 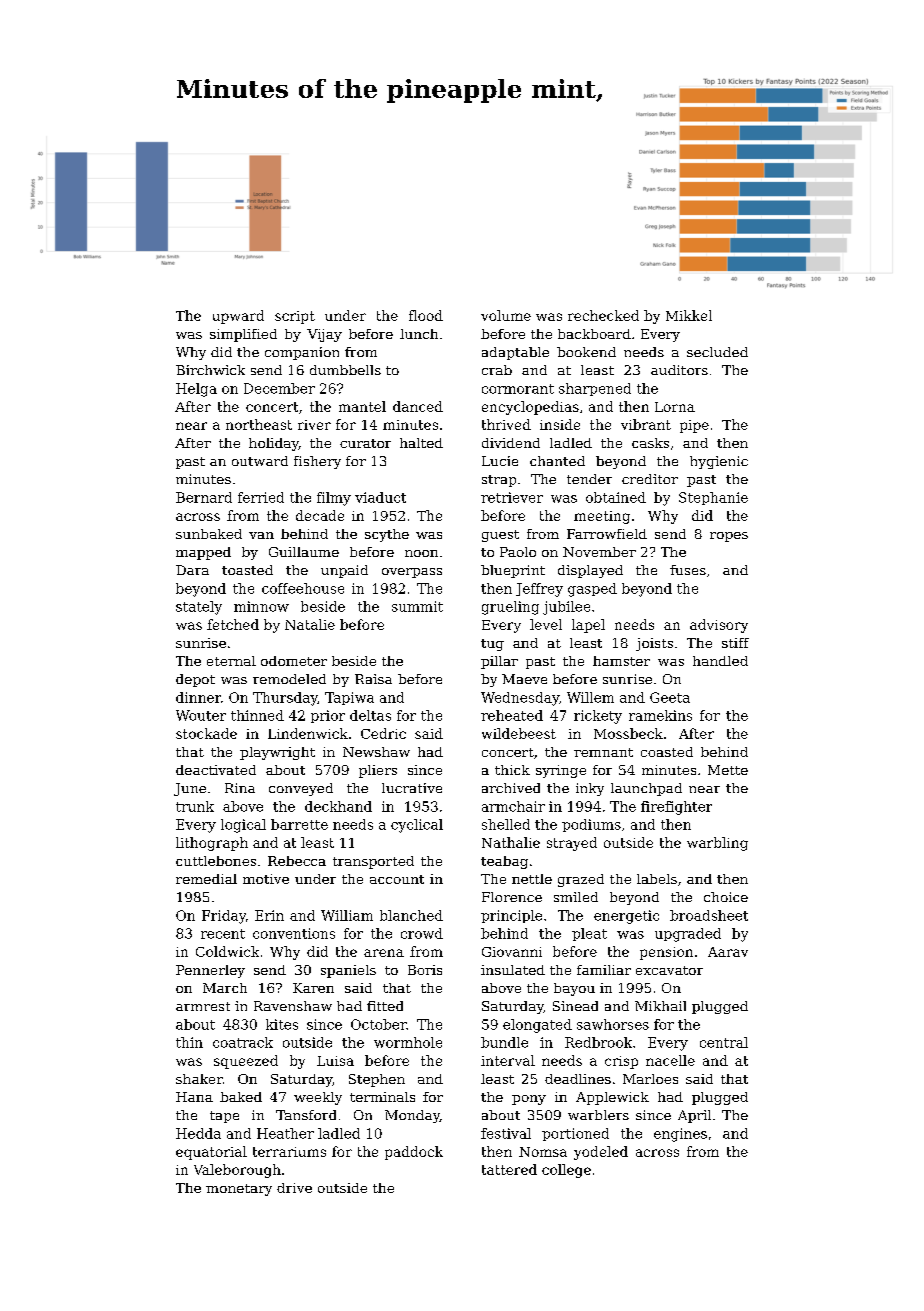 I want to click on armrest, so click(x=203, y=1006).
